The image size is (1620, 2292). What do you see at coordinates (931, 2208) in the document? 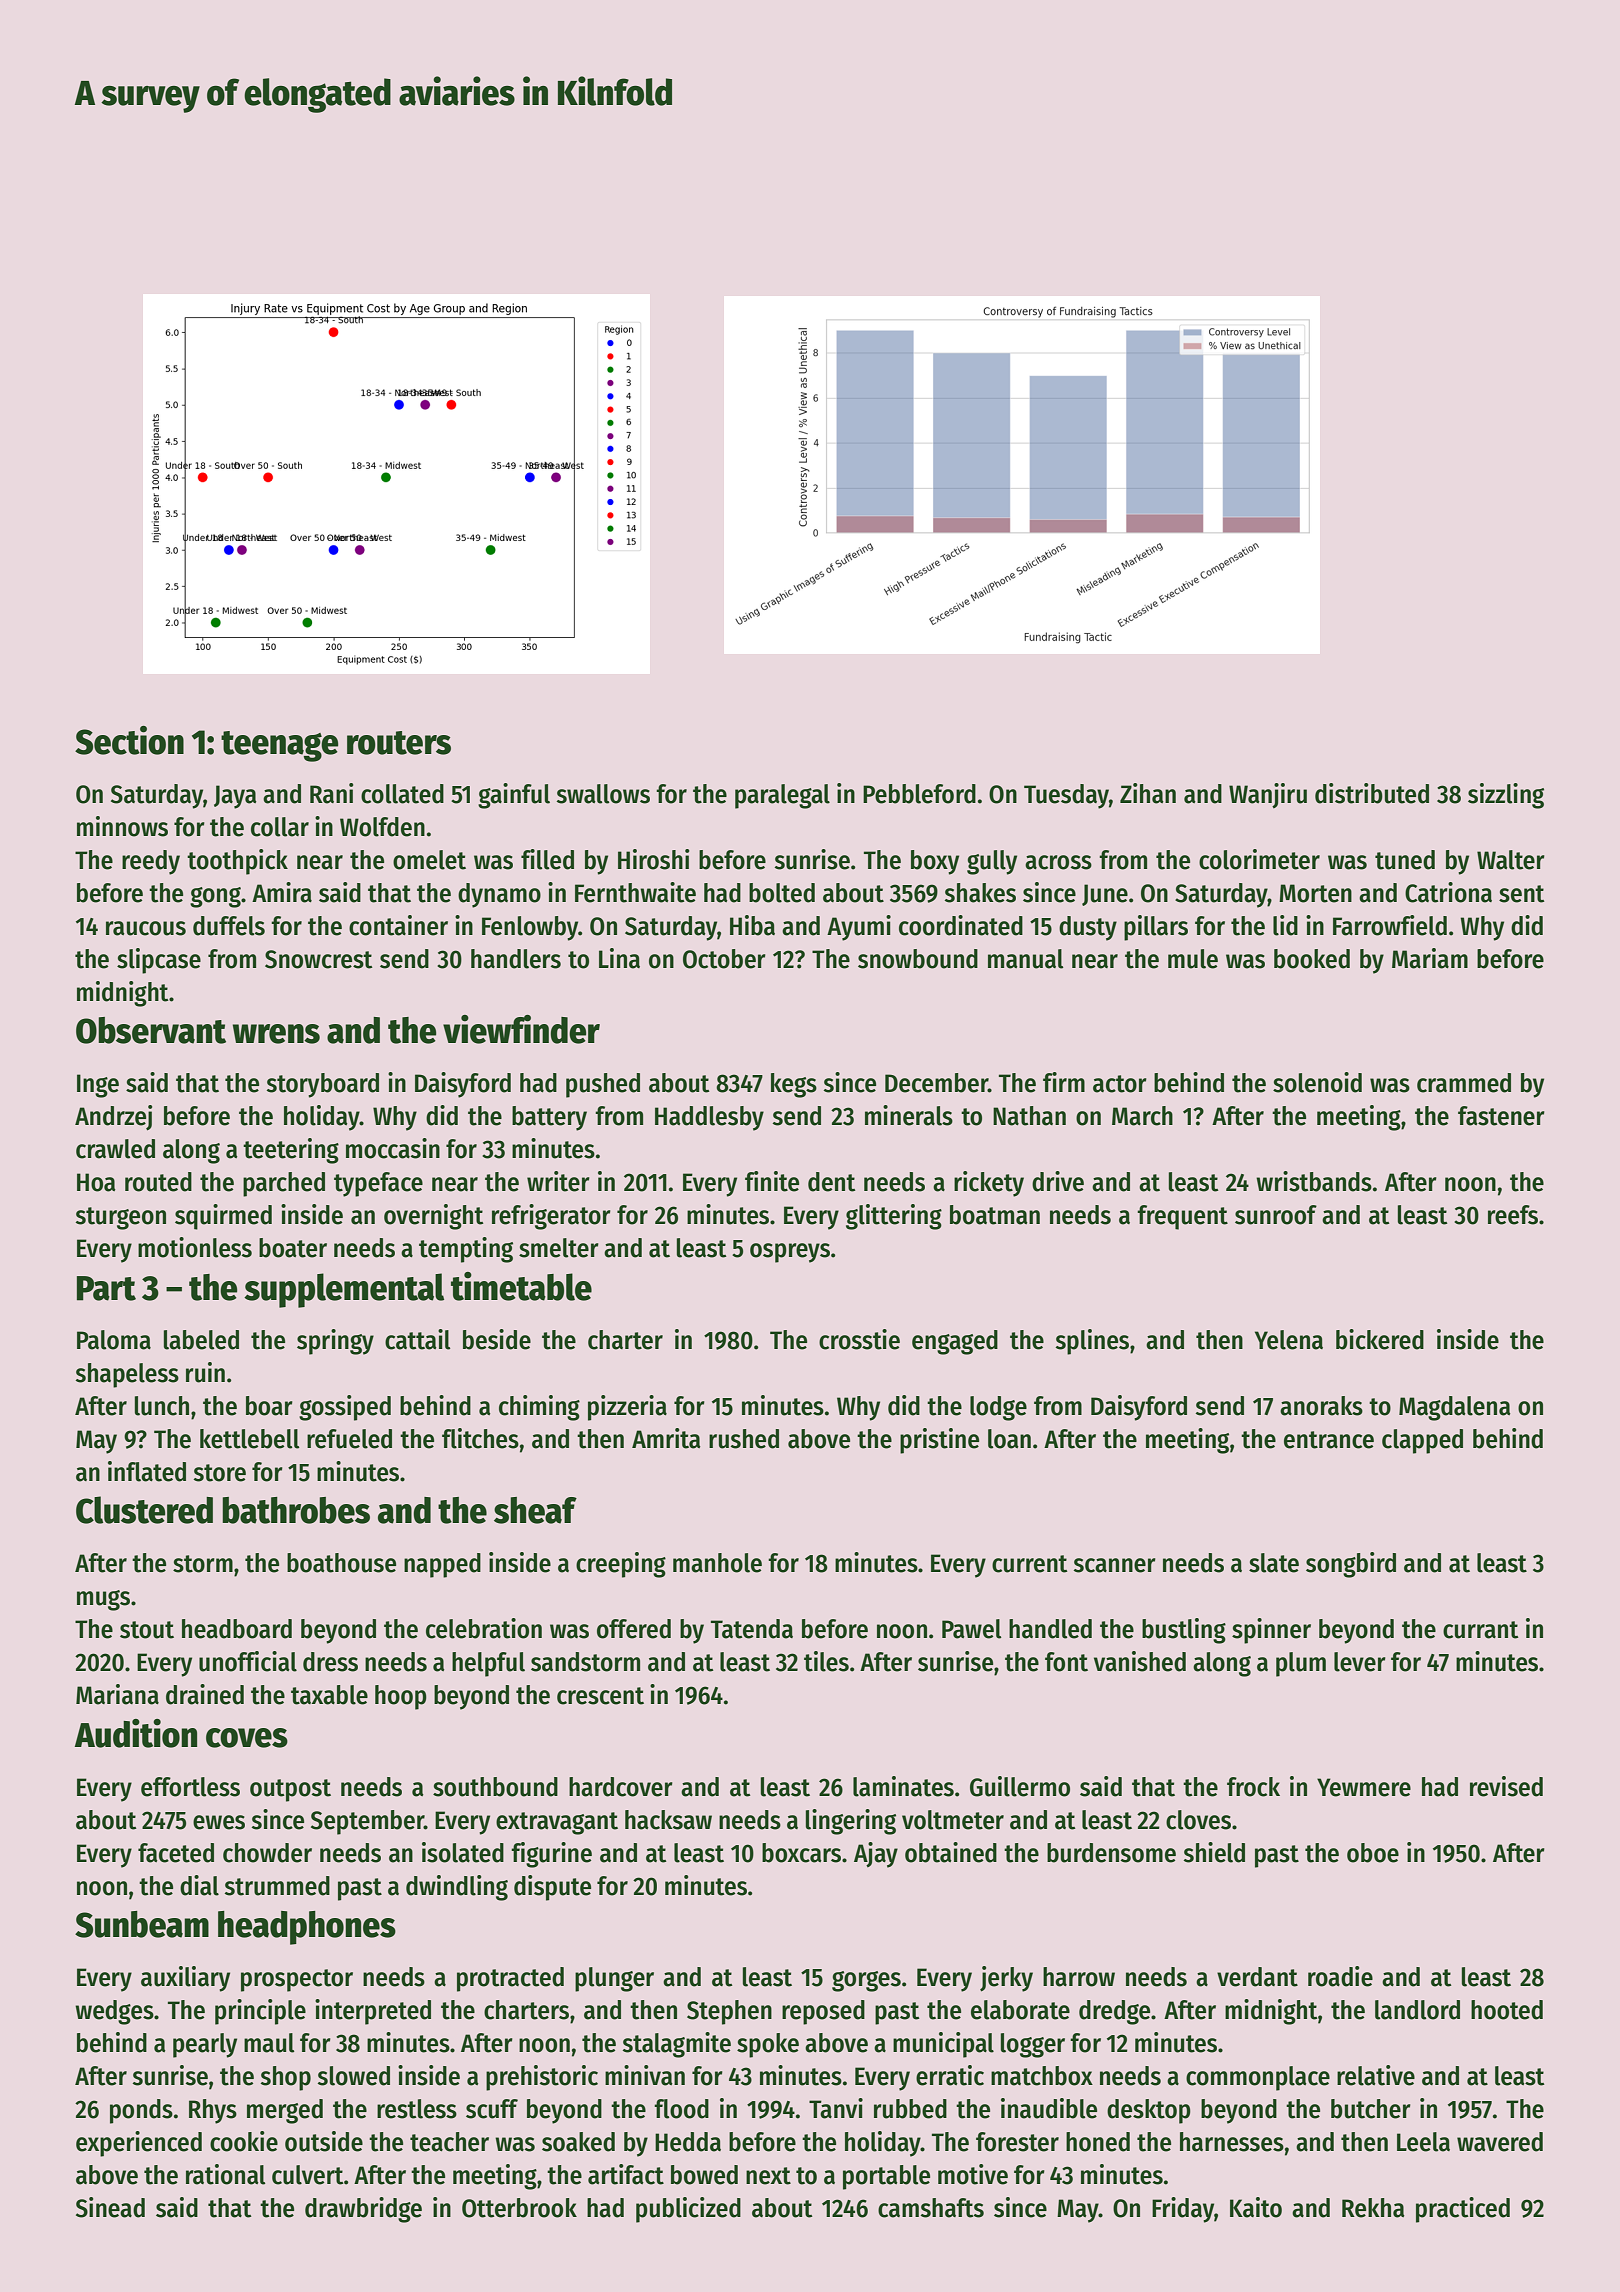
I see `camshafts` at bounding box center [931, 2208].
